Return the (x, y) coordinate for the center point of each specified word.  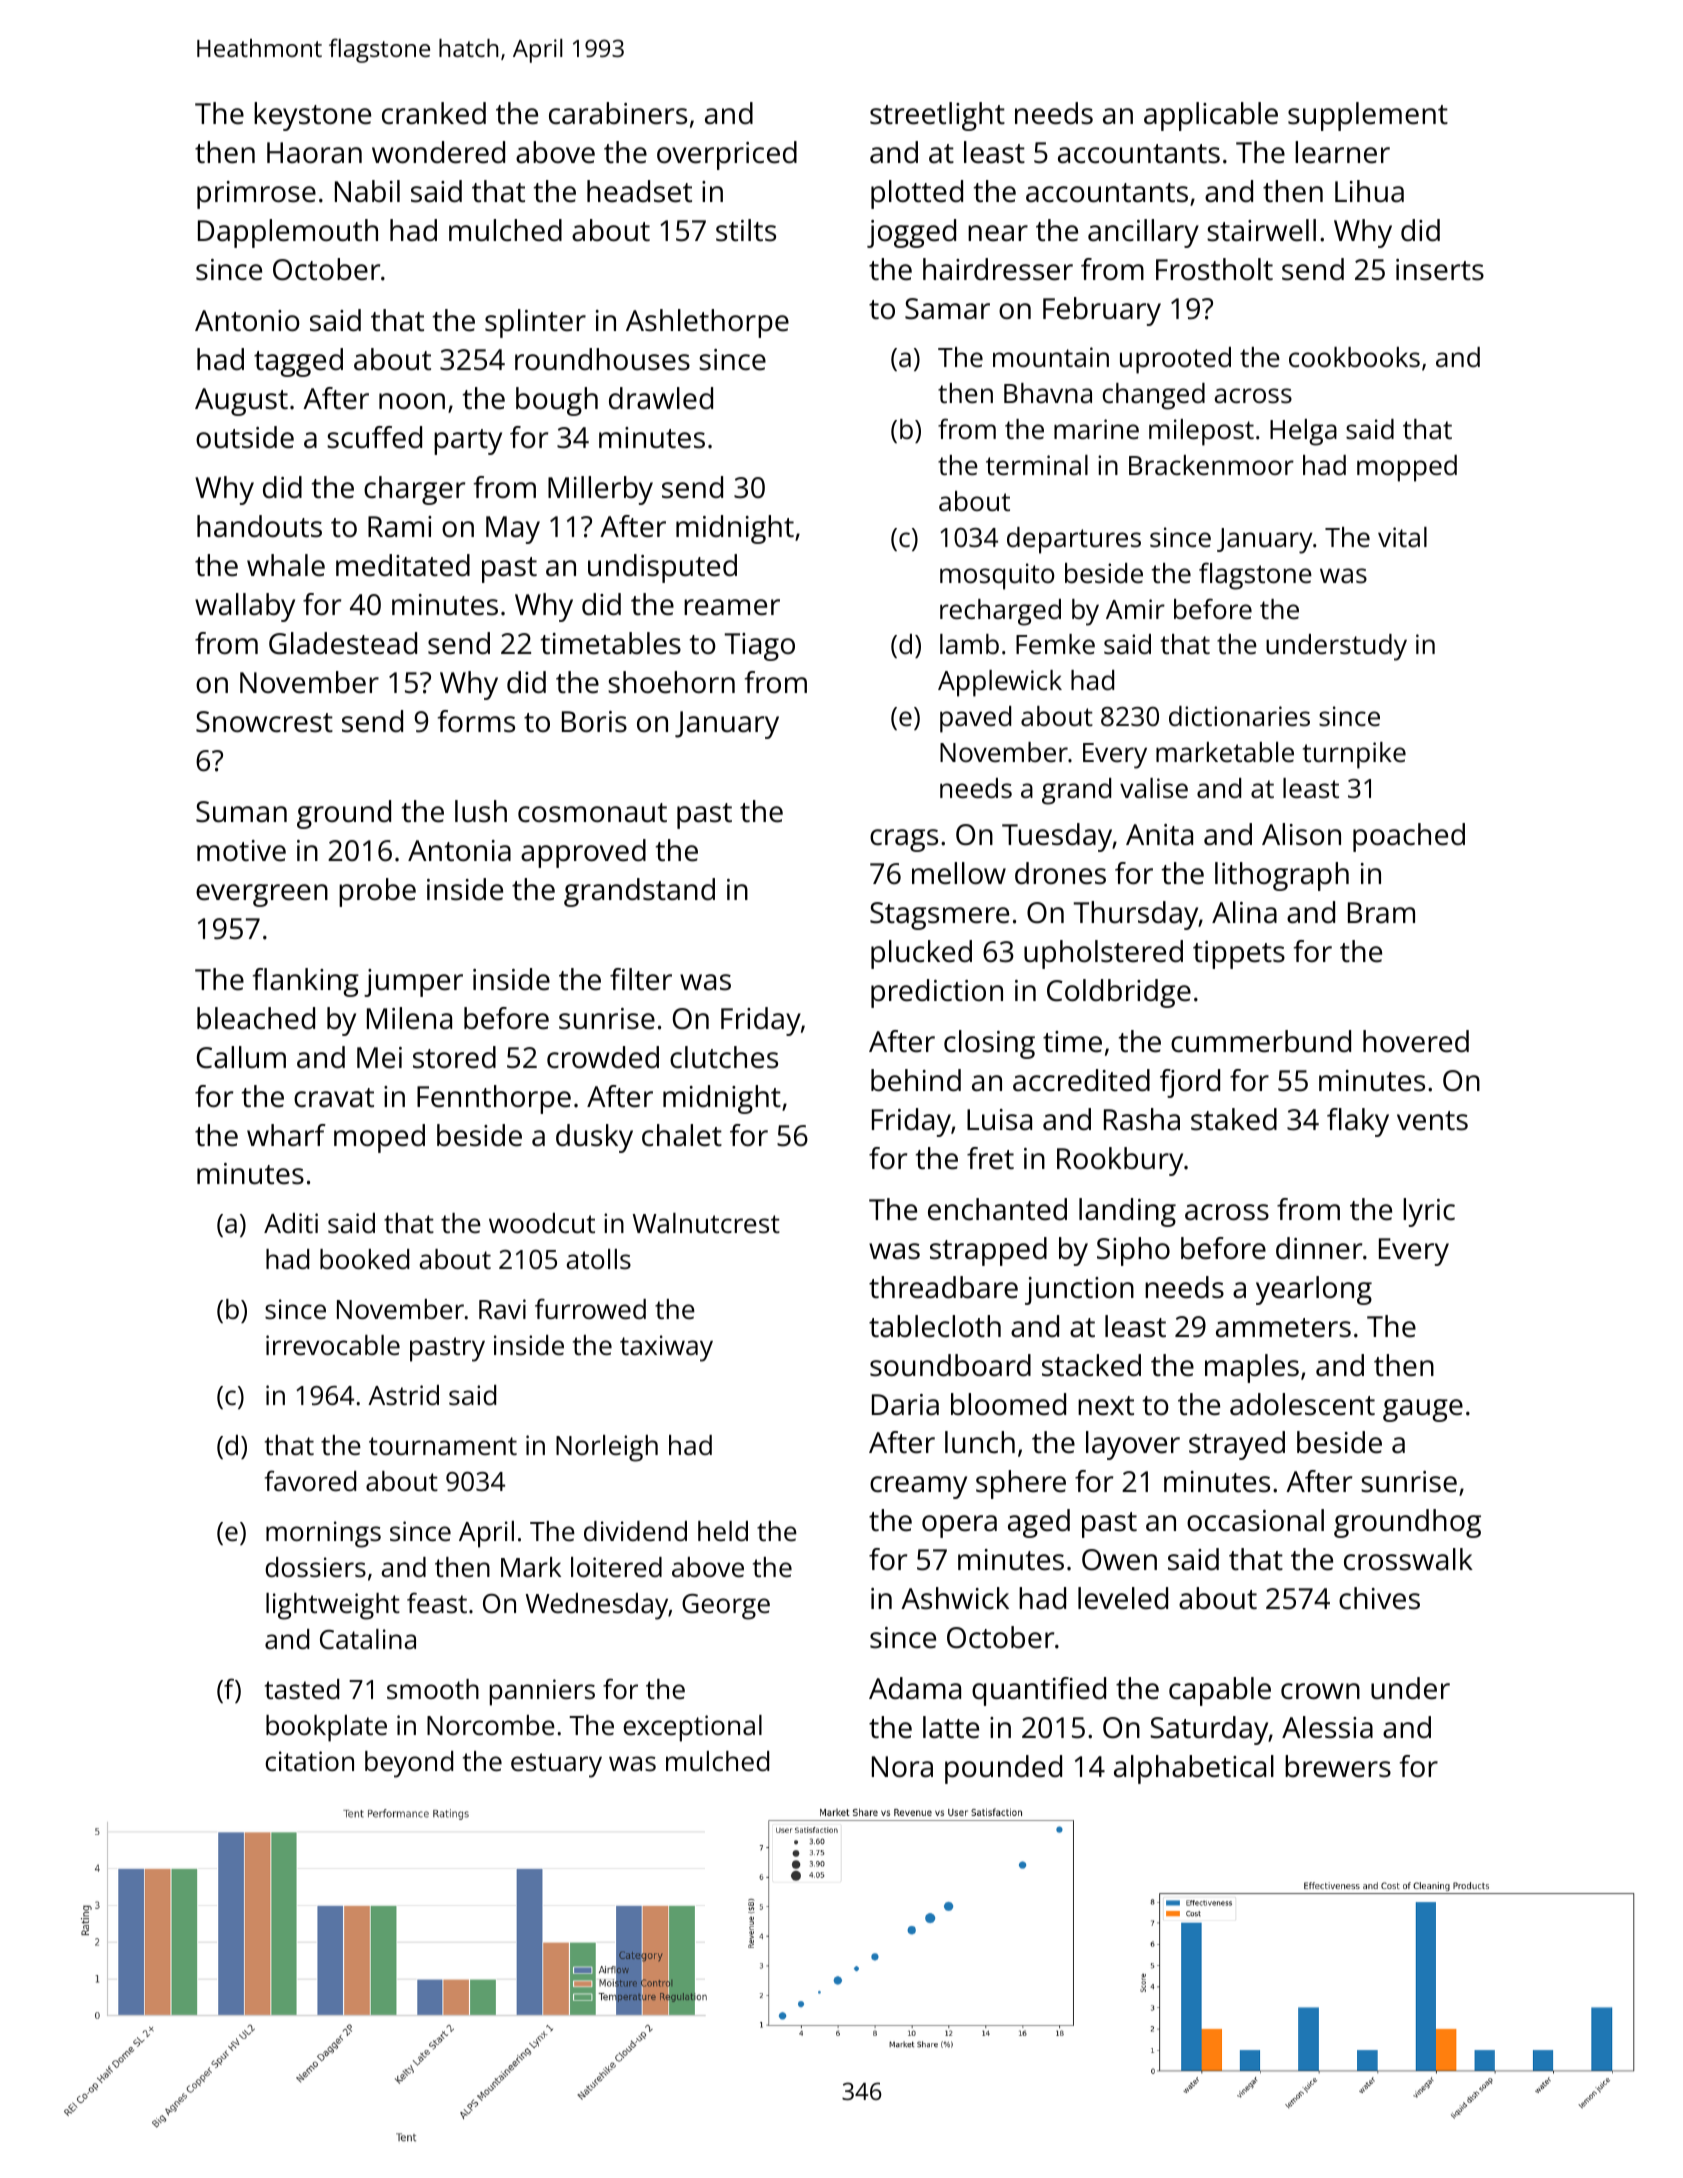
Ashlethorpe (707, 323)
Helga (1303, 432)
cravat (334, 1098)
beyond (409, 1764)
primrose (256, 195)
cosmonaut (592, 813)
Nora (902, 1767)
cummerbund (1261, 1041)
